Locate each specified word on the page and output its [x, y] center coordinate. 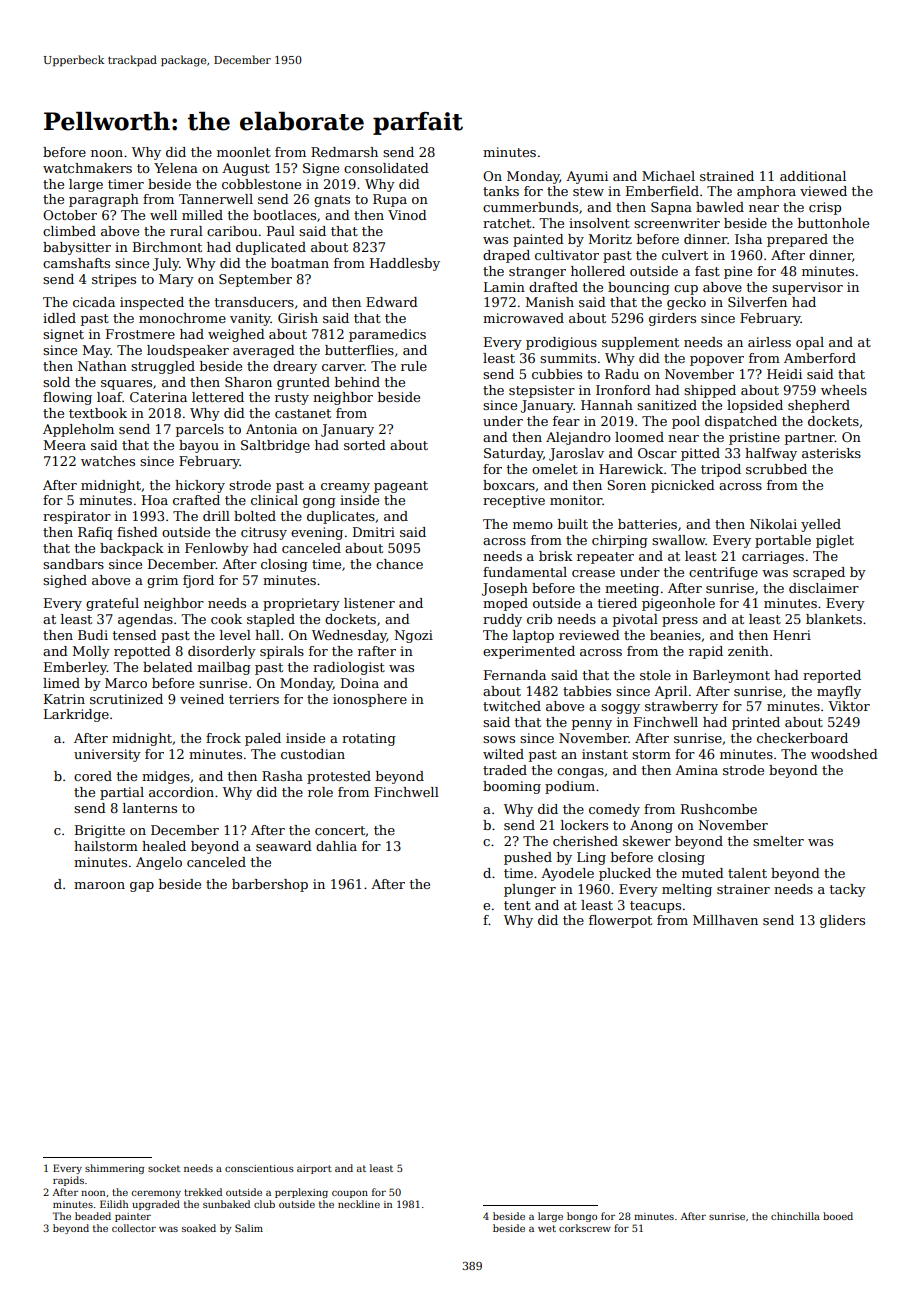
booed [838, 1216]
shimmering [114, 1169]
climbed [69, 231]
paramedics [387, 335]
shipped [710, 391]
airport [314, 1169]
